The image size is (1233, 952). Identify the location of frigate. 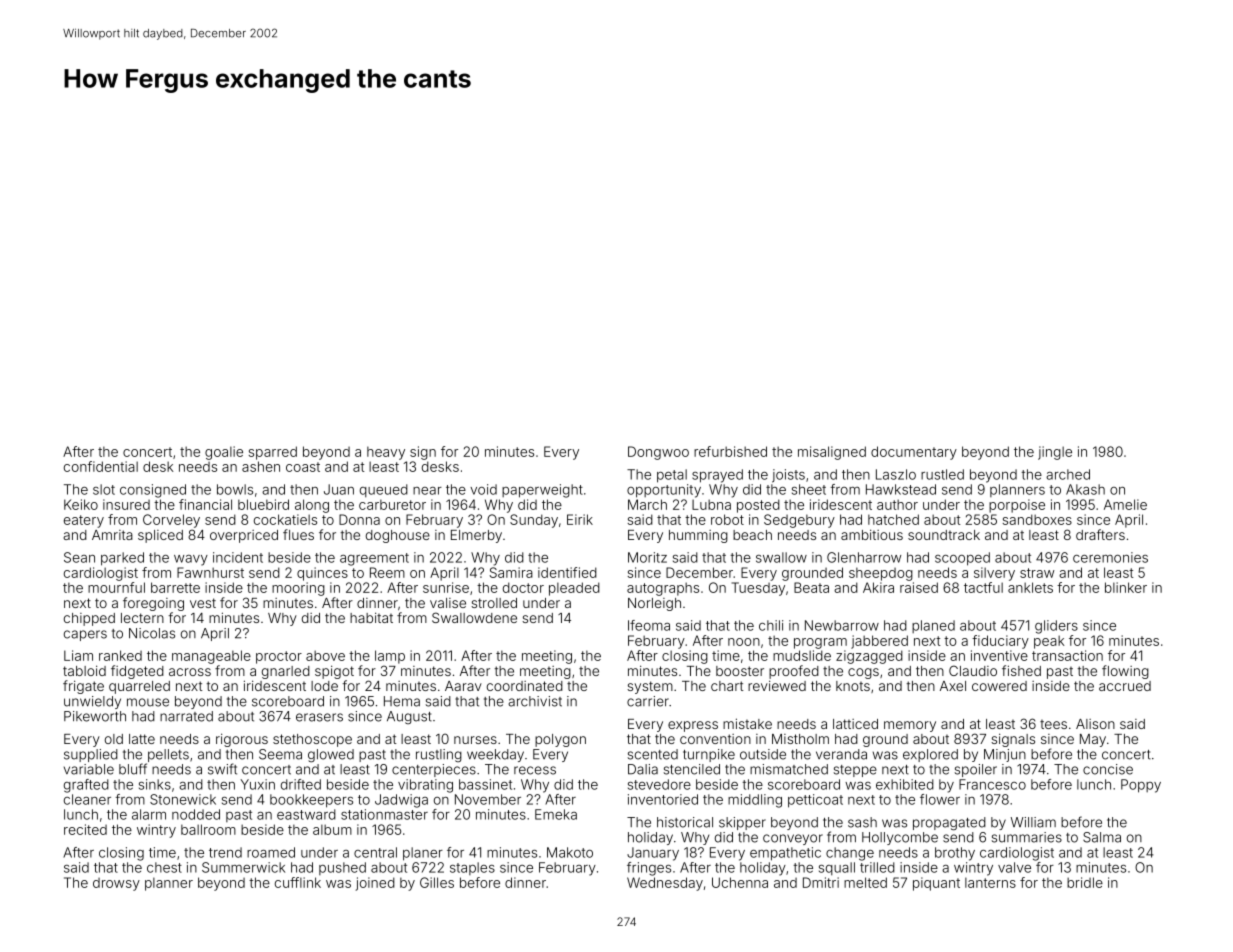
(83, 687).
